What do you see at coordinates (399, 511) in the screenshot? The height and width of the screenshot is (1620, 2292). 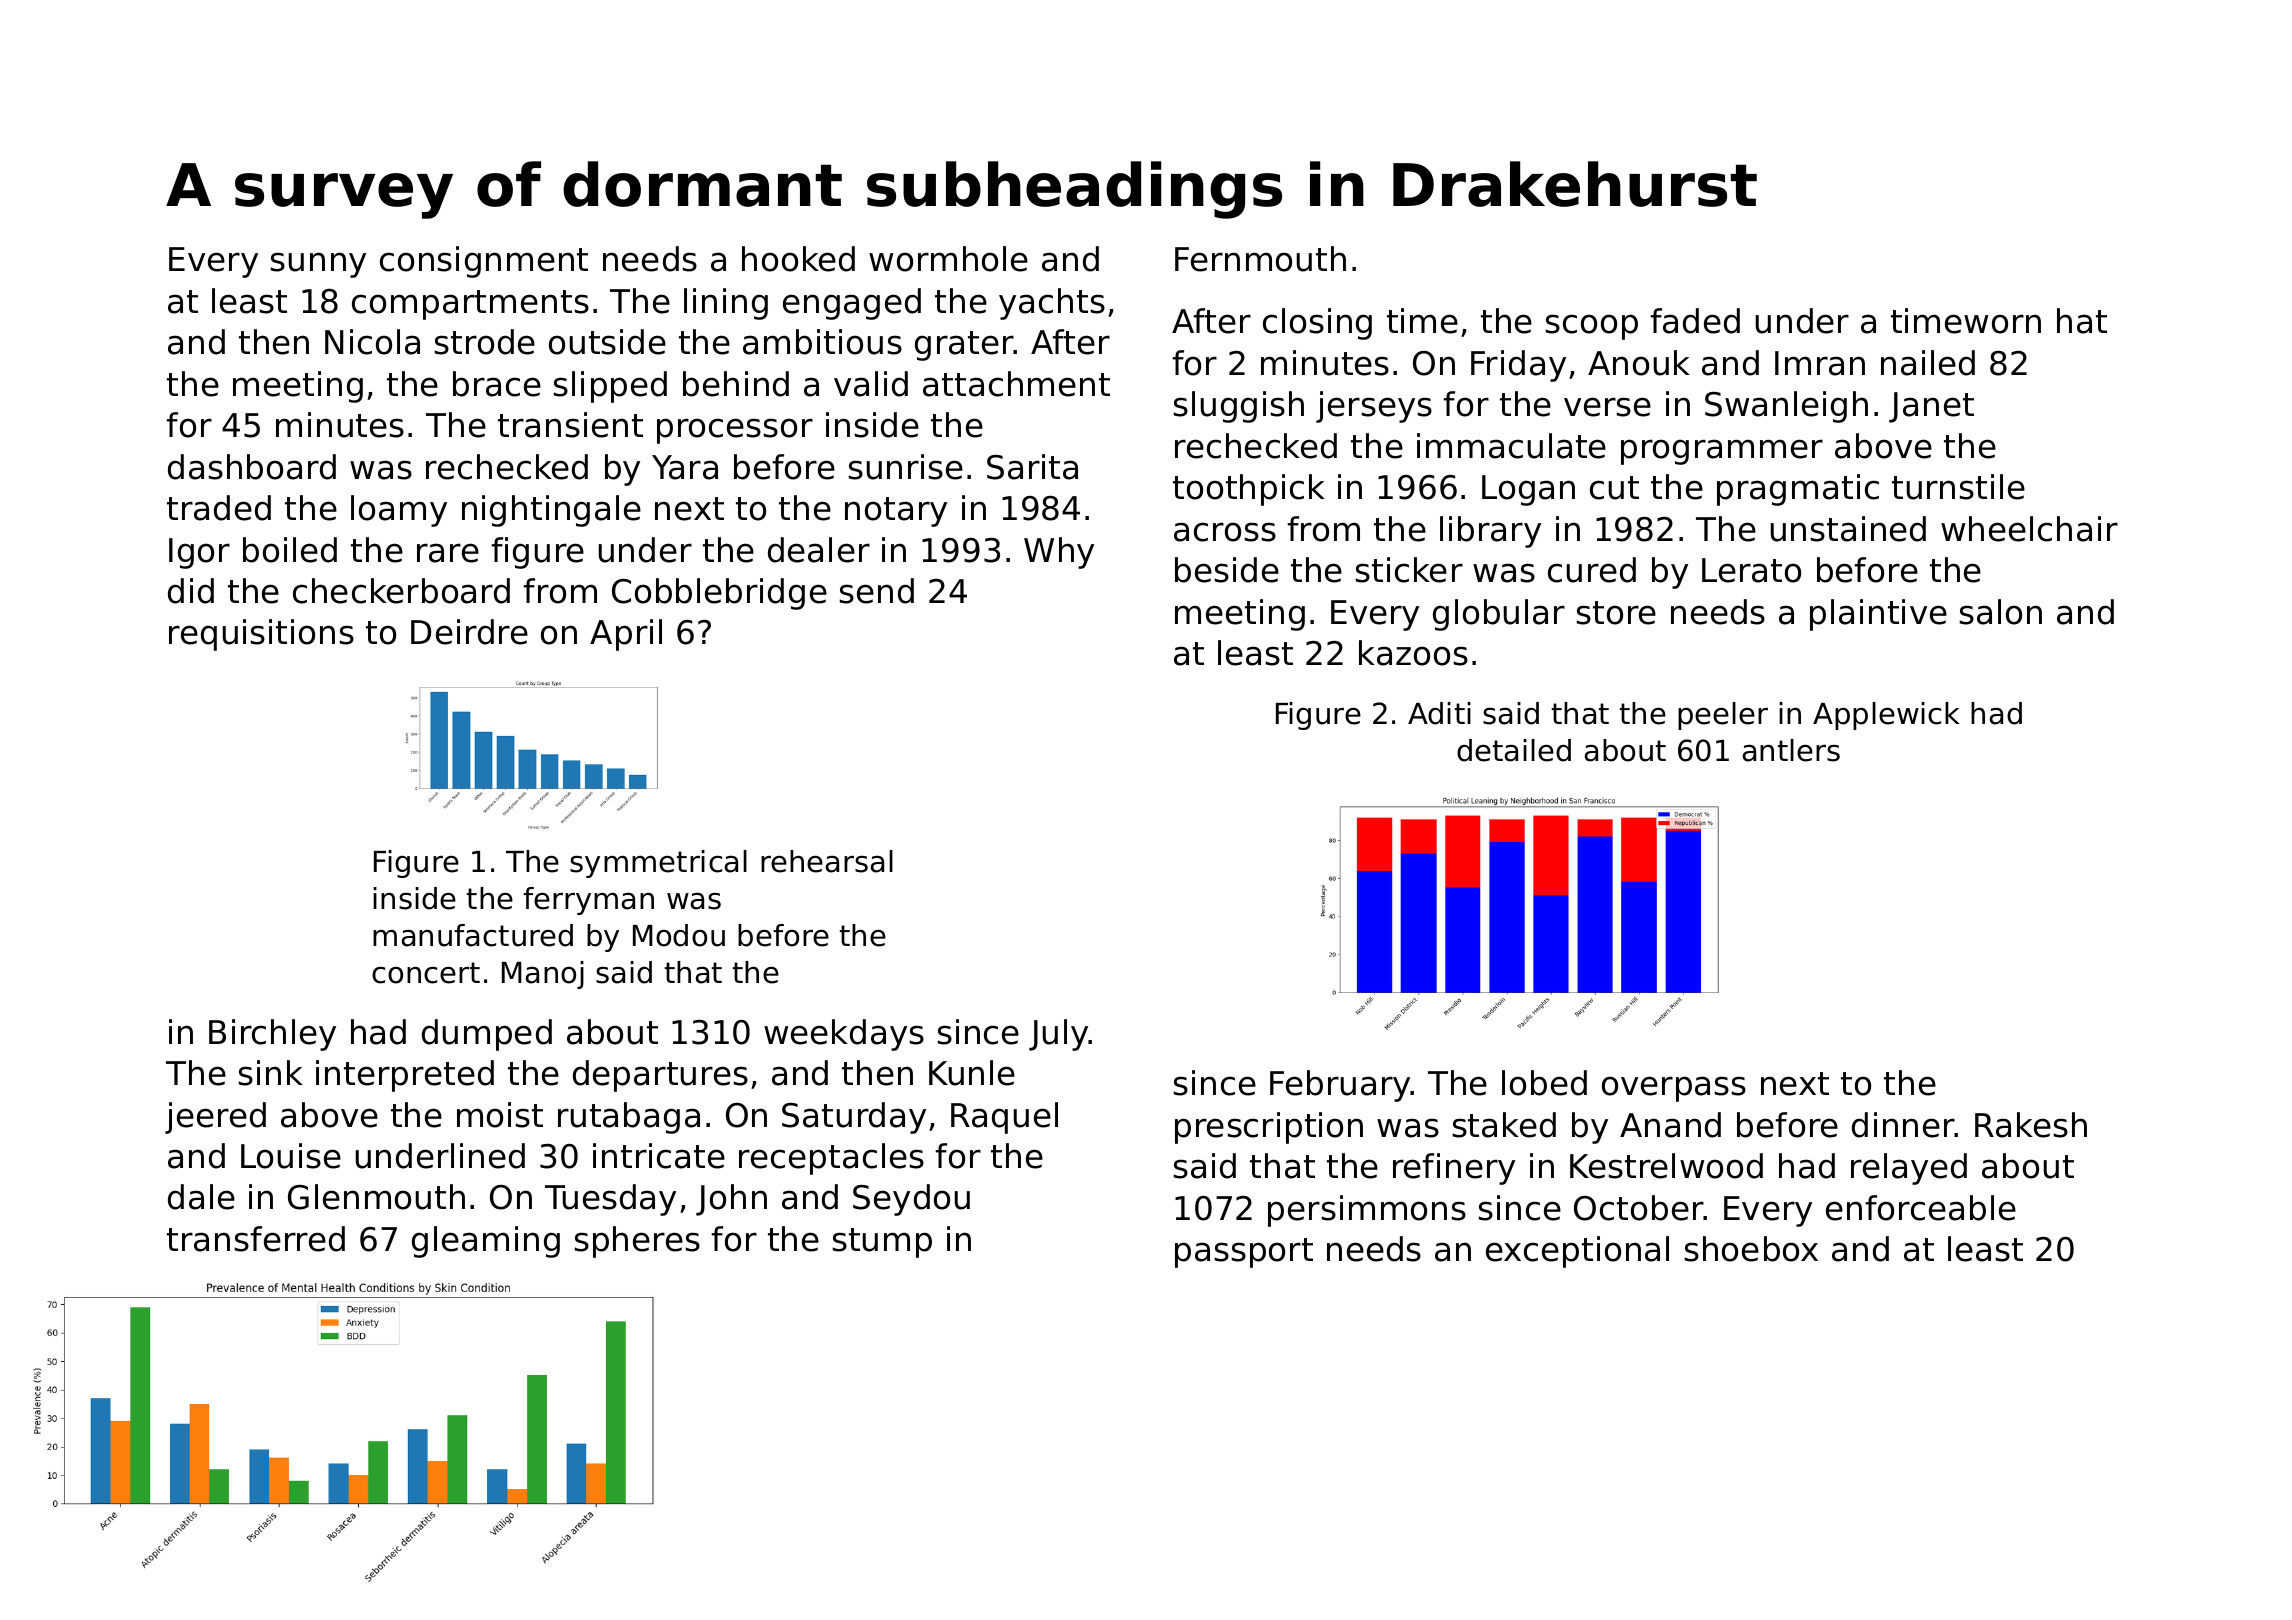 I see `loamy` at bounding box center [399, 511].
